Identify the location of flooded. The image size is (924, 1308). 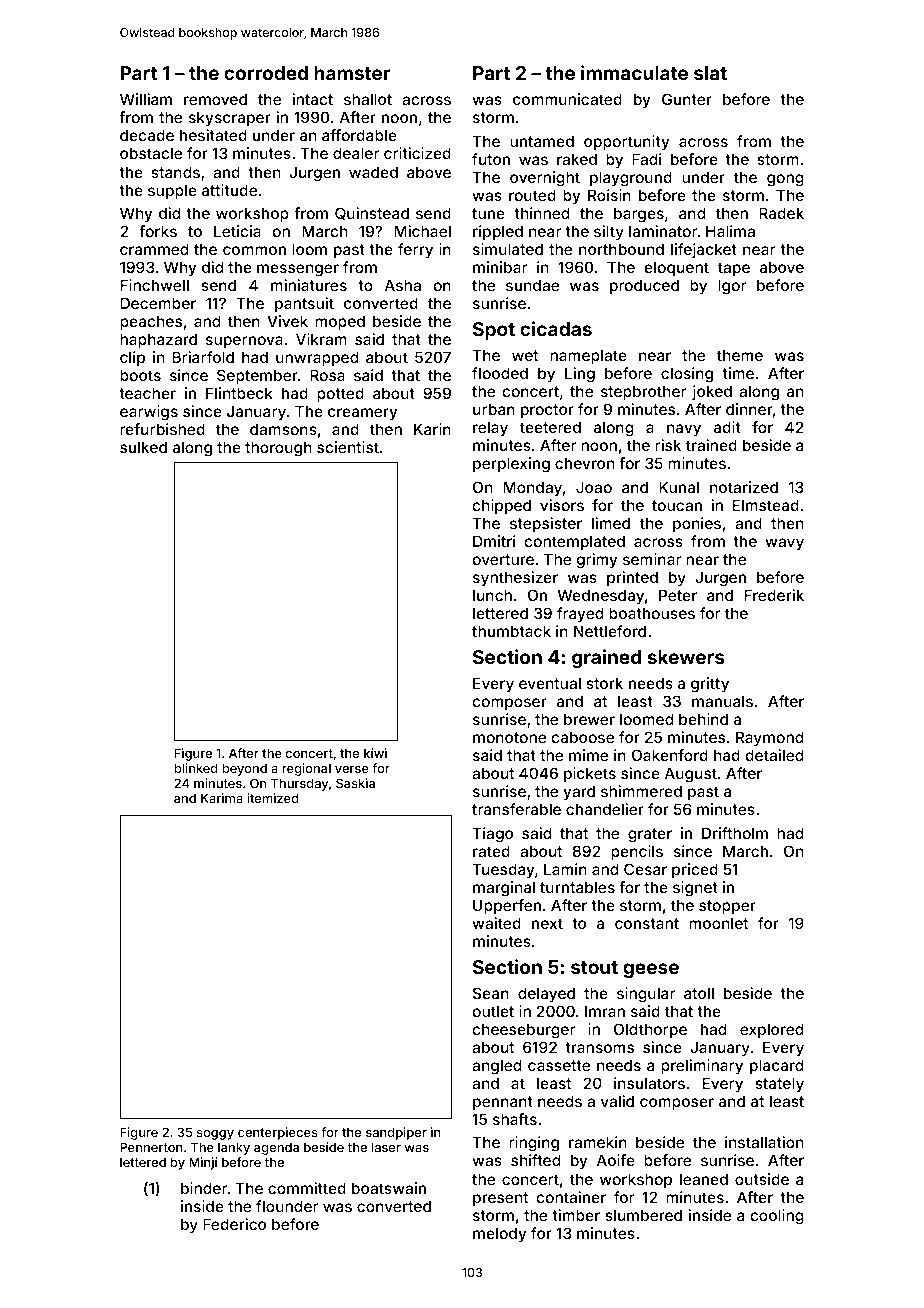
(500, 373).
